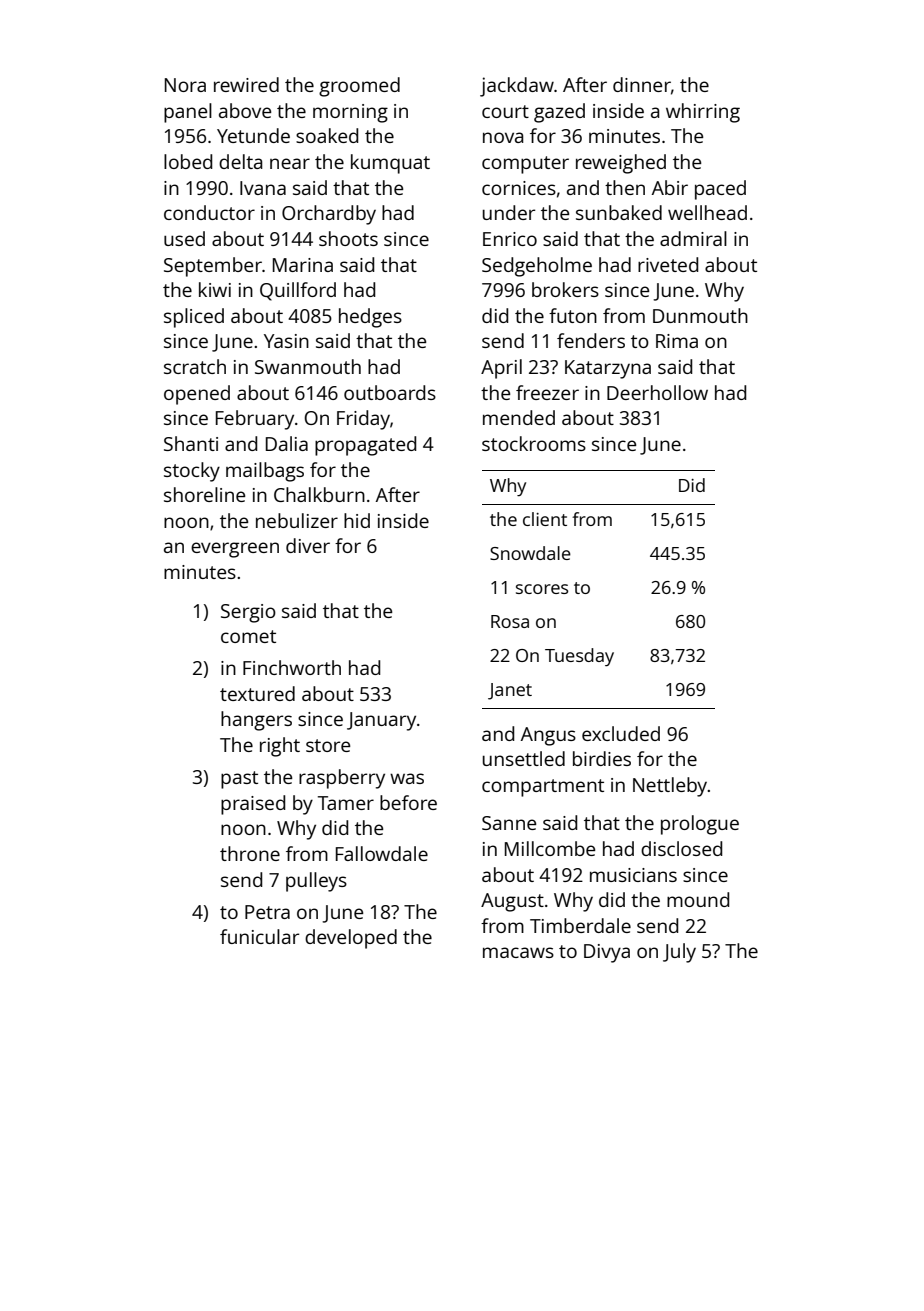 This image has height=1311, width=924. What do you see at coordinates (579, 657) in the image?
I see `Tuesday` at bounding box center [579, 657].
